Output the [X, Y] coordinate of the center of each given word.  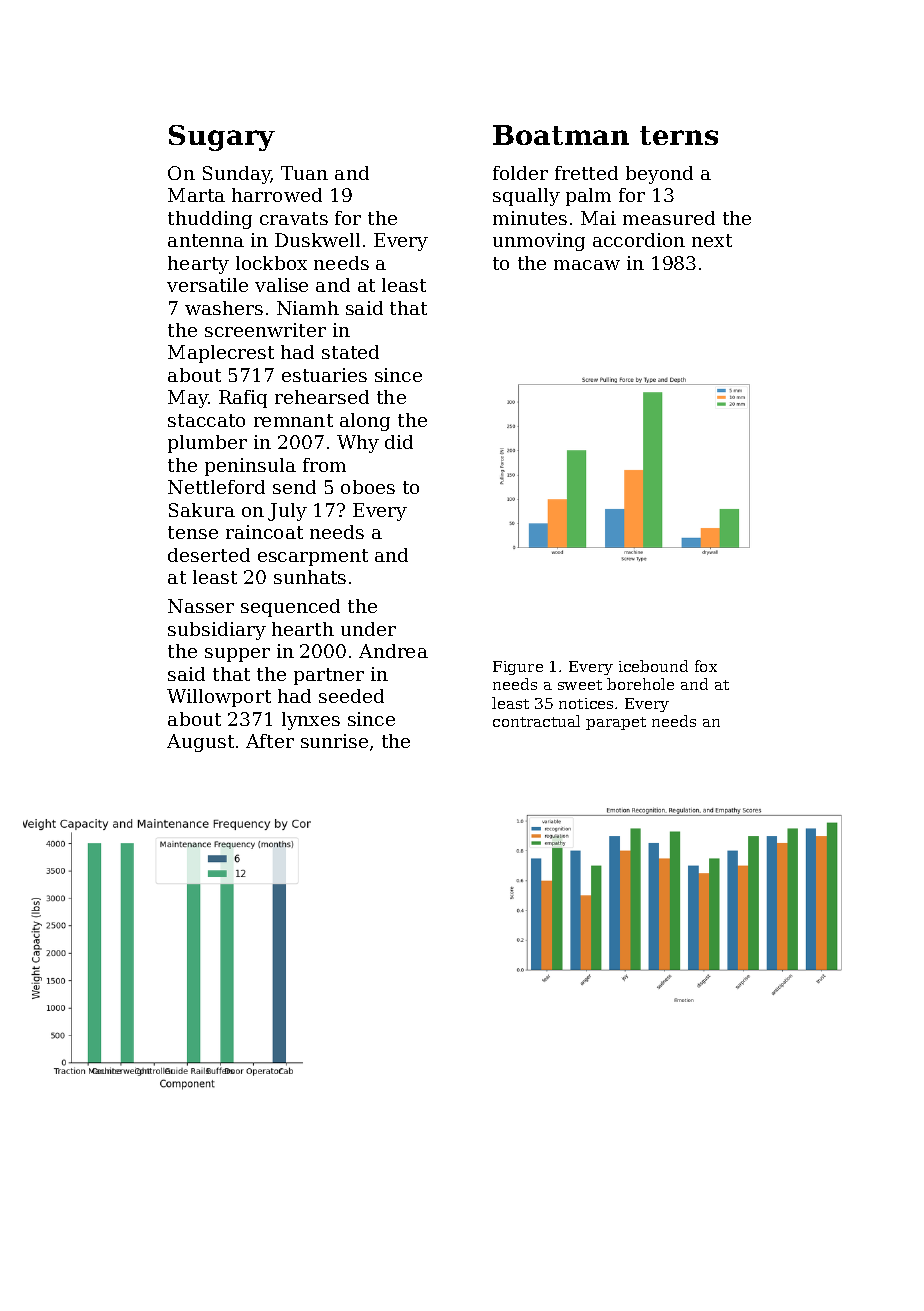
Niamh [308, 308]
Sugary [222, 138]
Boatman [561, 135]
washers [224, 308]
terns [679, 135]
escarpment [313, 557]
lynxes [311, 721]
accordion [639, 240]
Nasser [201, 606]
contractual [536, 721]
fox [706, 666]
